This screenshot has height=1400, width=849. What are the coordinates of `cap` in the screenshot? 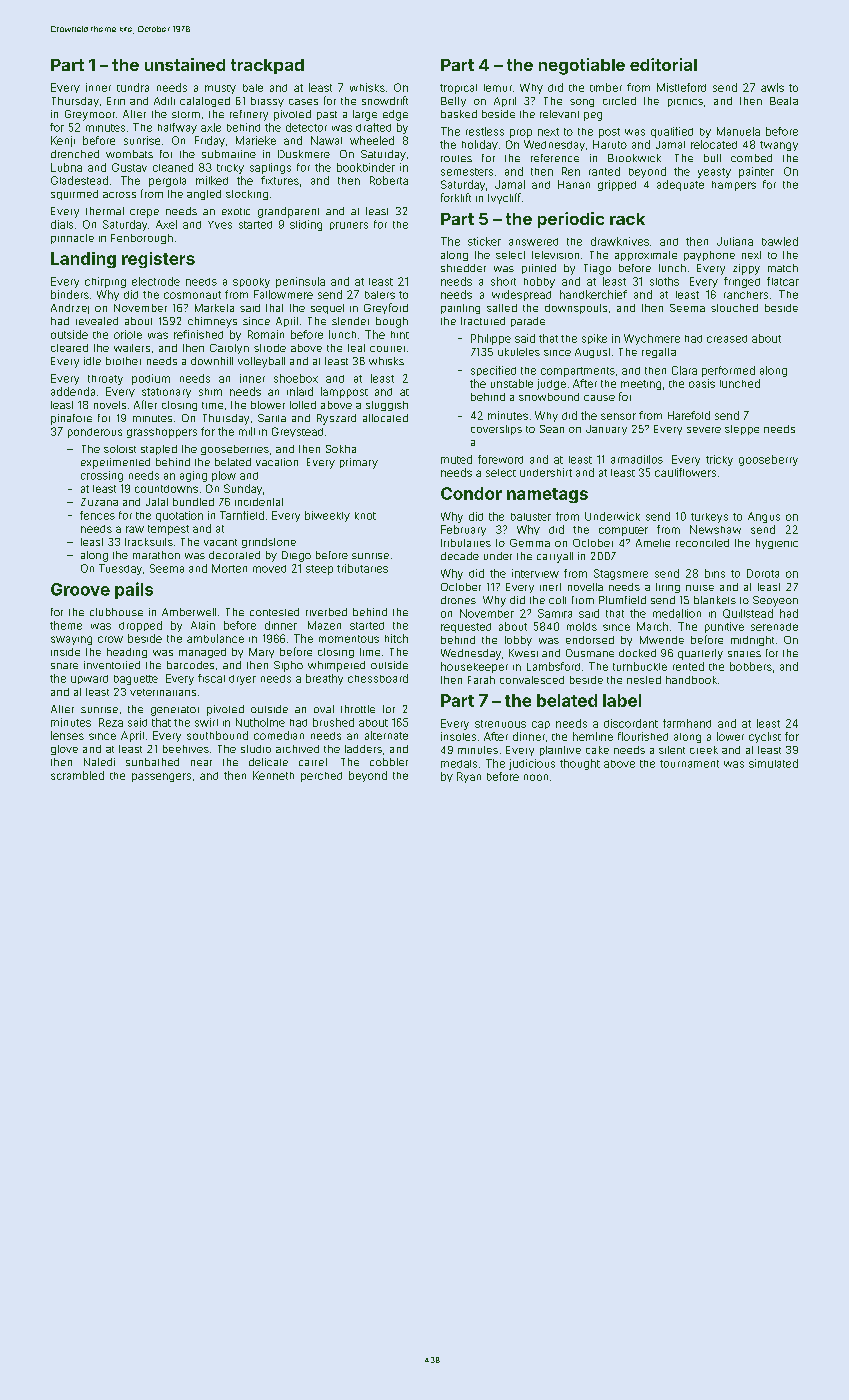 It's located at (541, 725).
